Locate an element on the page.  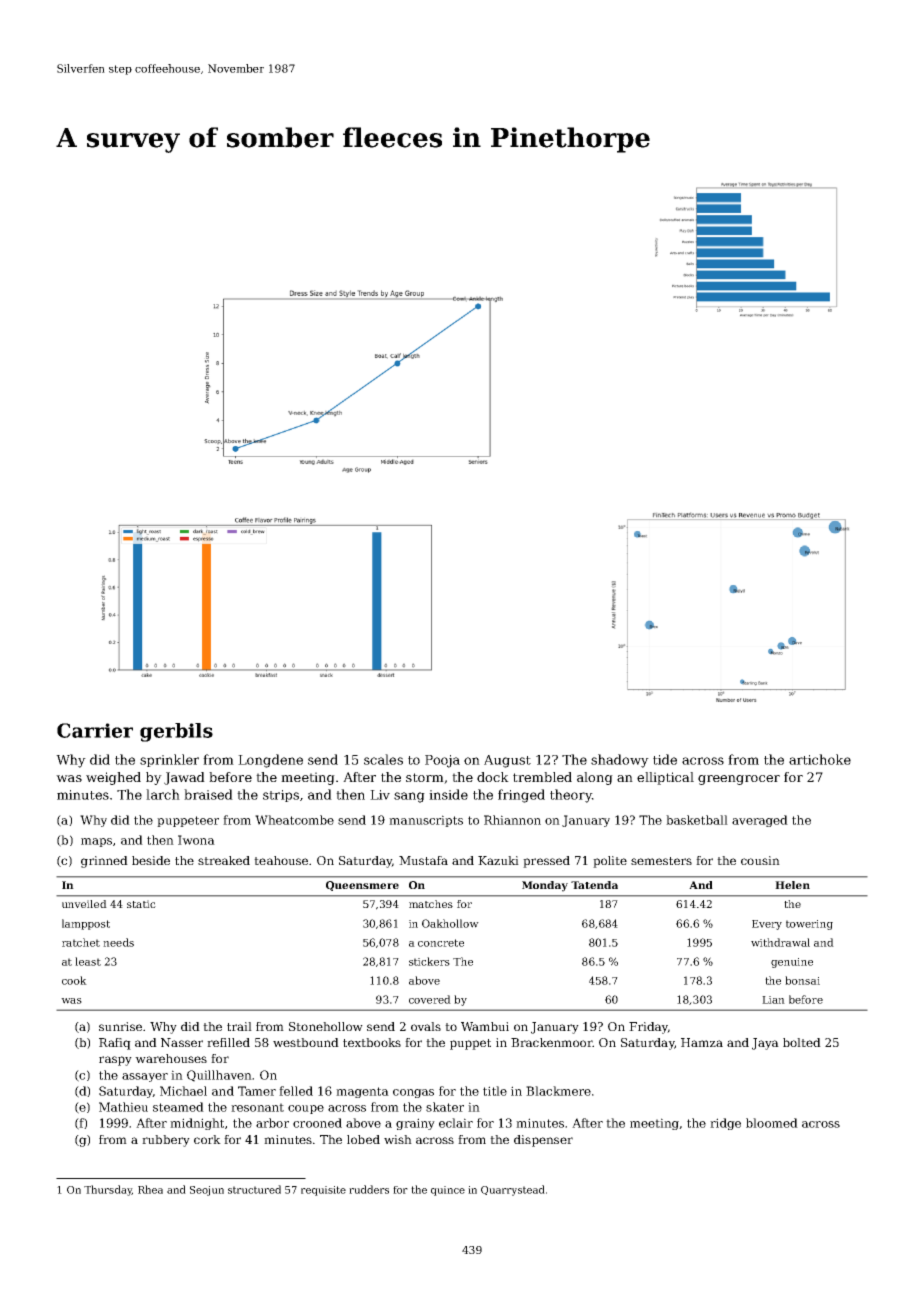
least is located at coordinates (88, 961).
